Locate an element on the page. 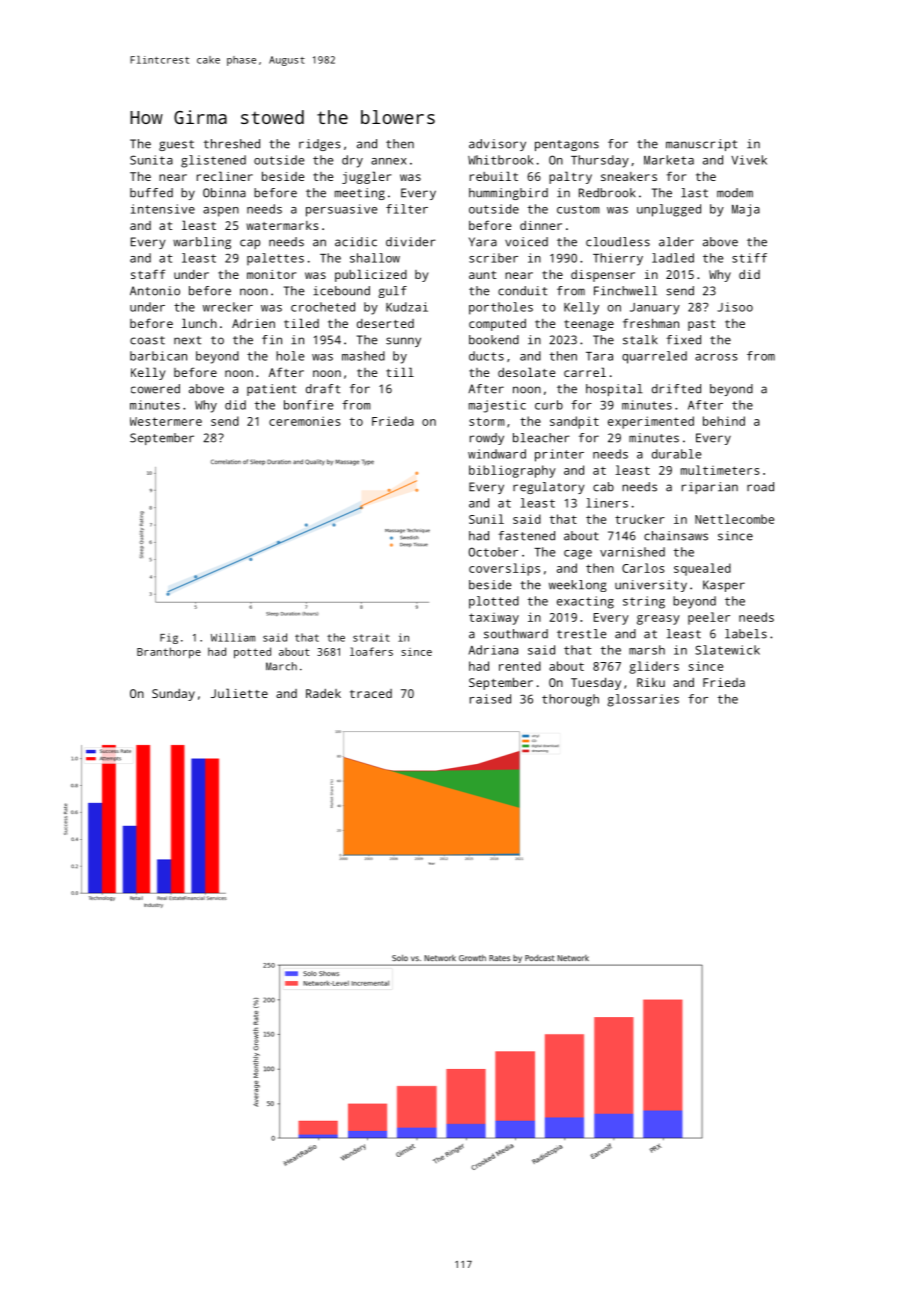 This image has width=908, height=1316. advisory is located at coordinates (497, 145).
